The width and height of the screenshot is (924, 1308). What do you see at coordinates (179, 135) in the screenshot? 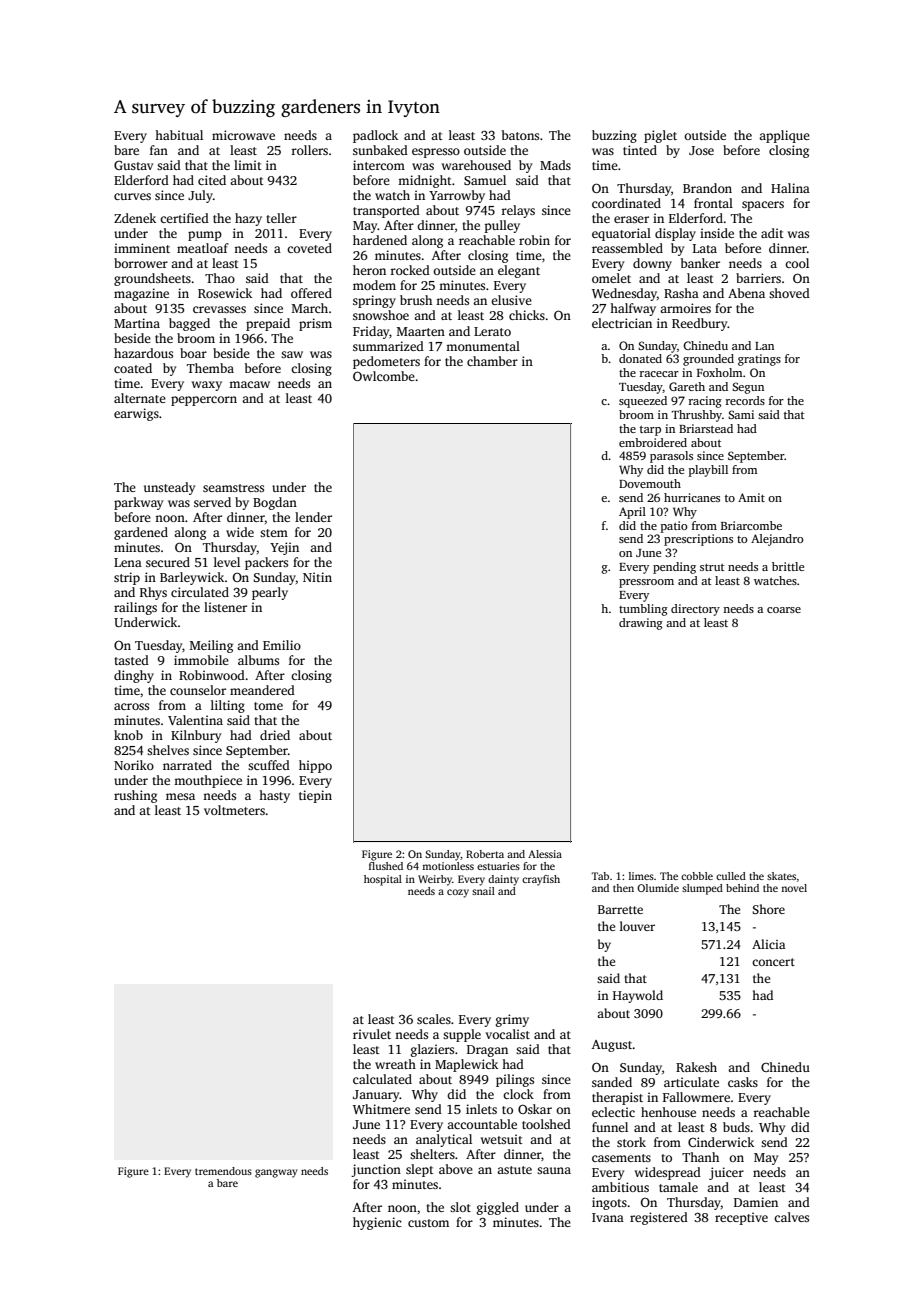
I see `habitual` at bounding box center [179, 135].
